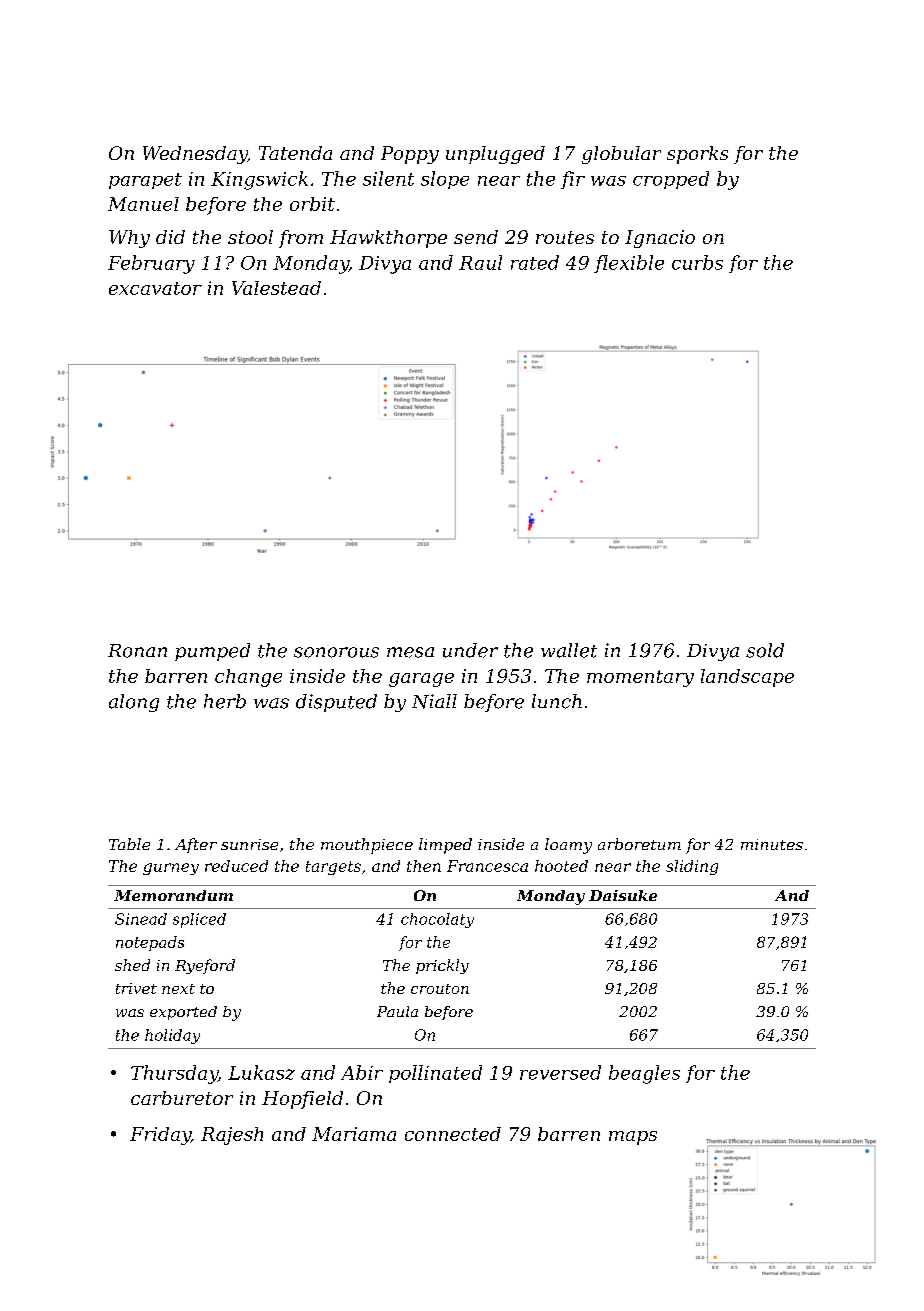  Describe the element at coordinates (249, 844) in the page. I see `sunrise` at that location.
